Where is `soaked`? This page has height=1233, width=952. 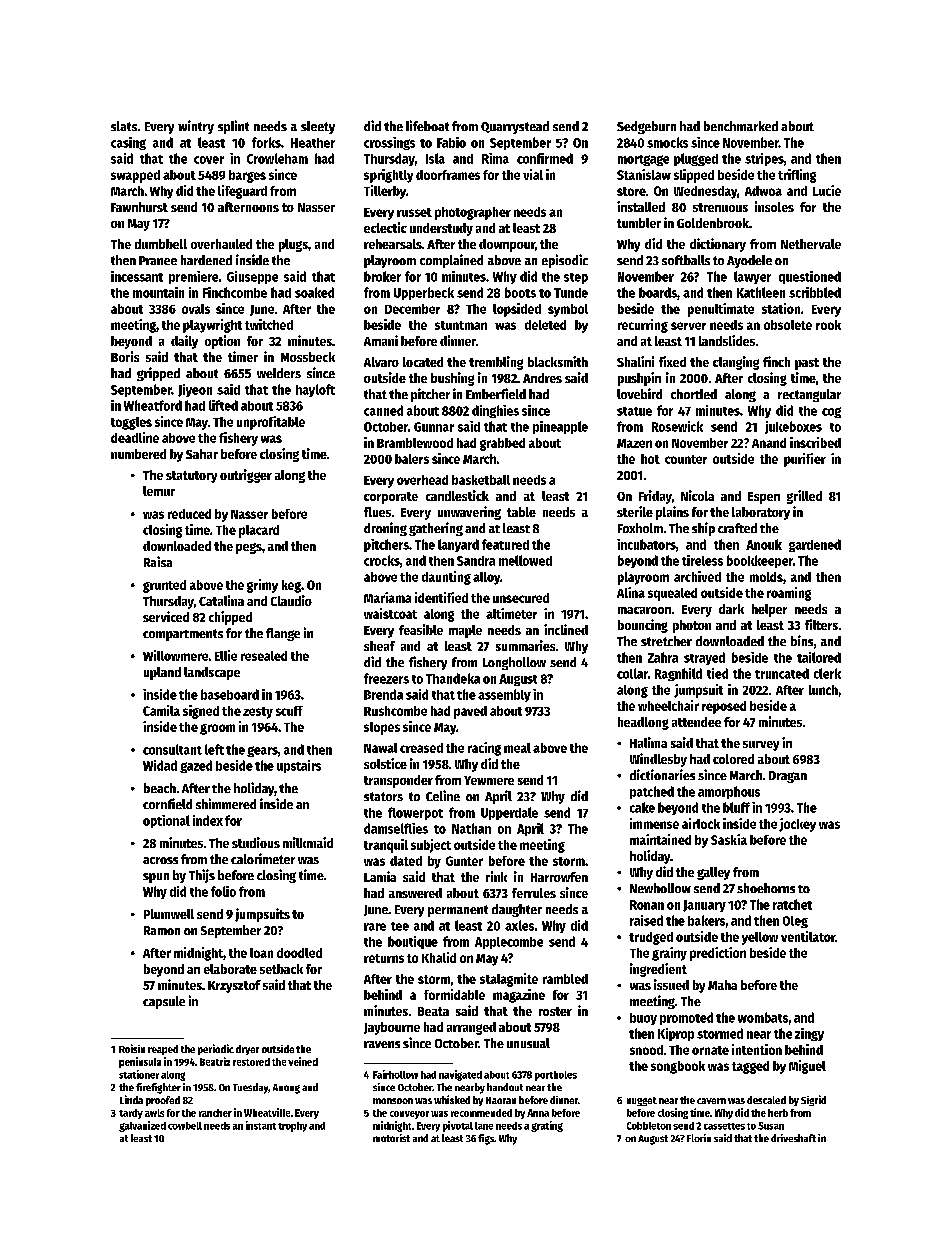
soaked is located at coordinates (314, 292).
